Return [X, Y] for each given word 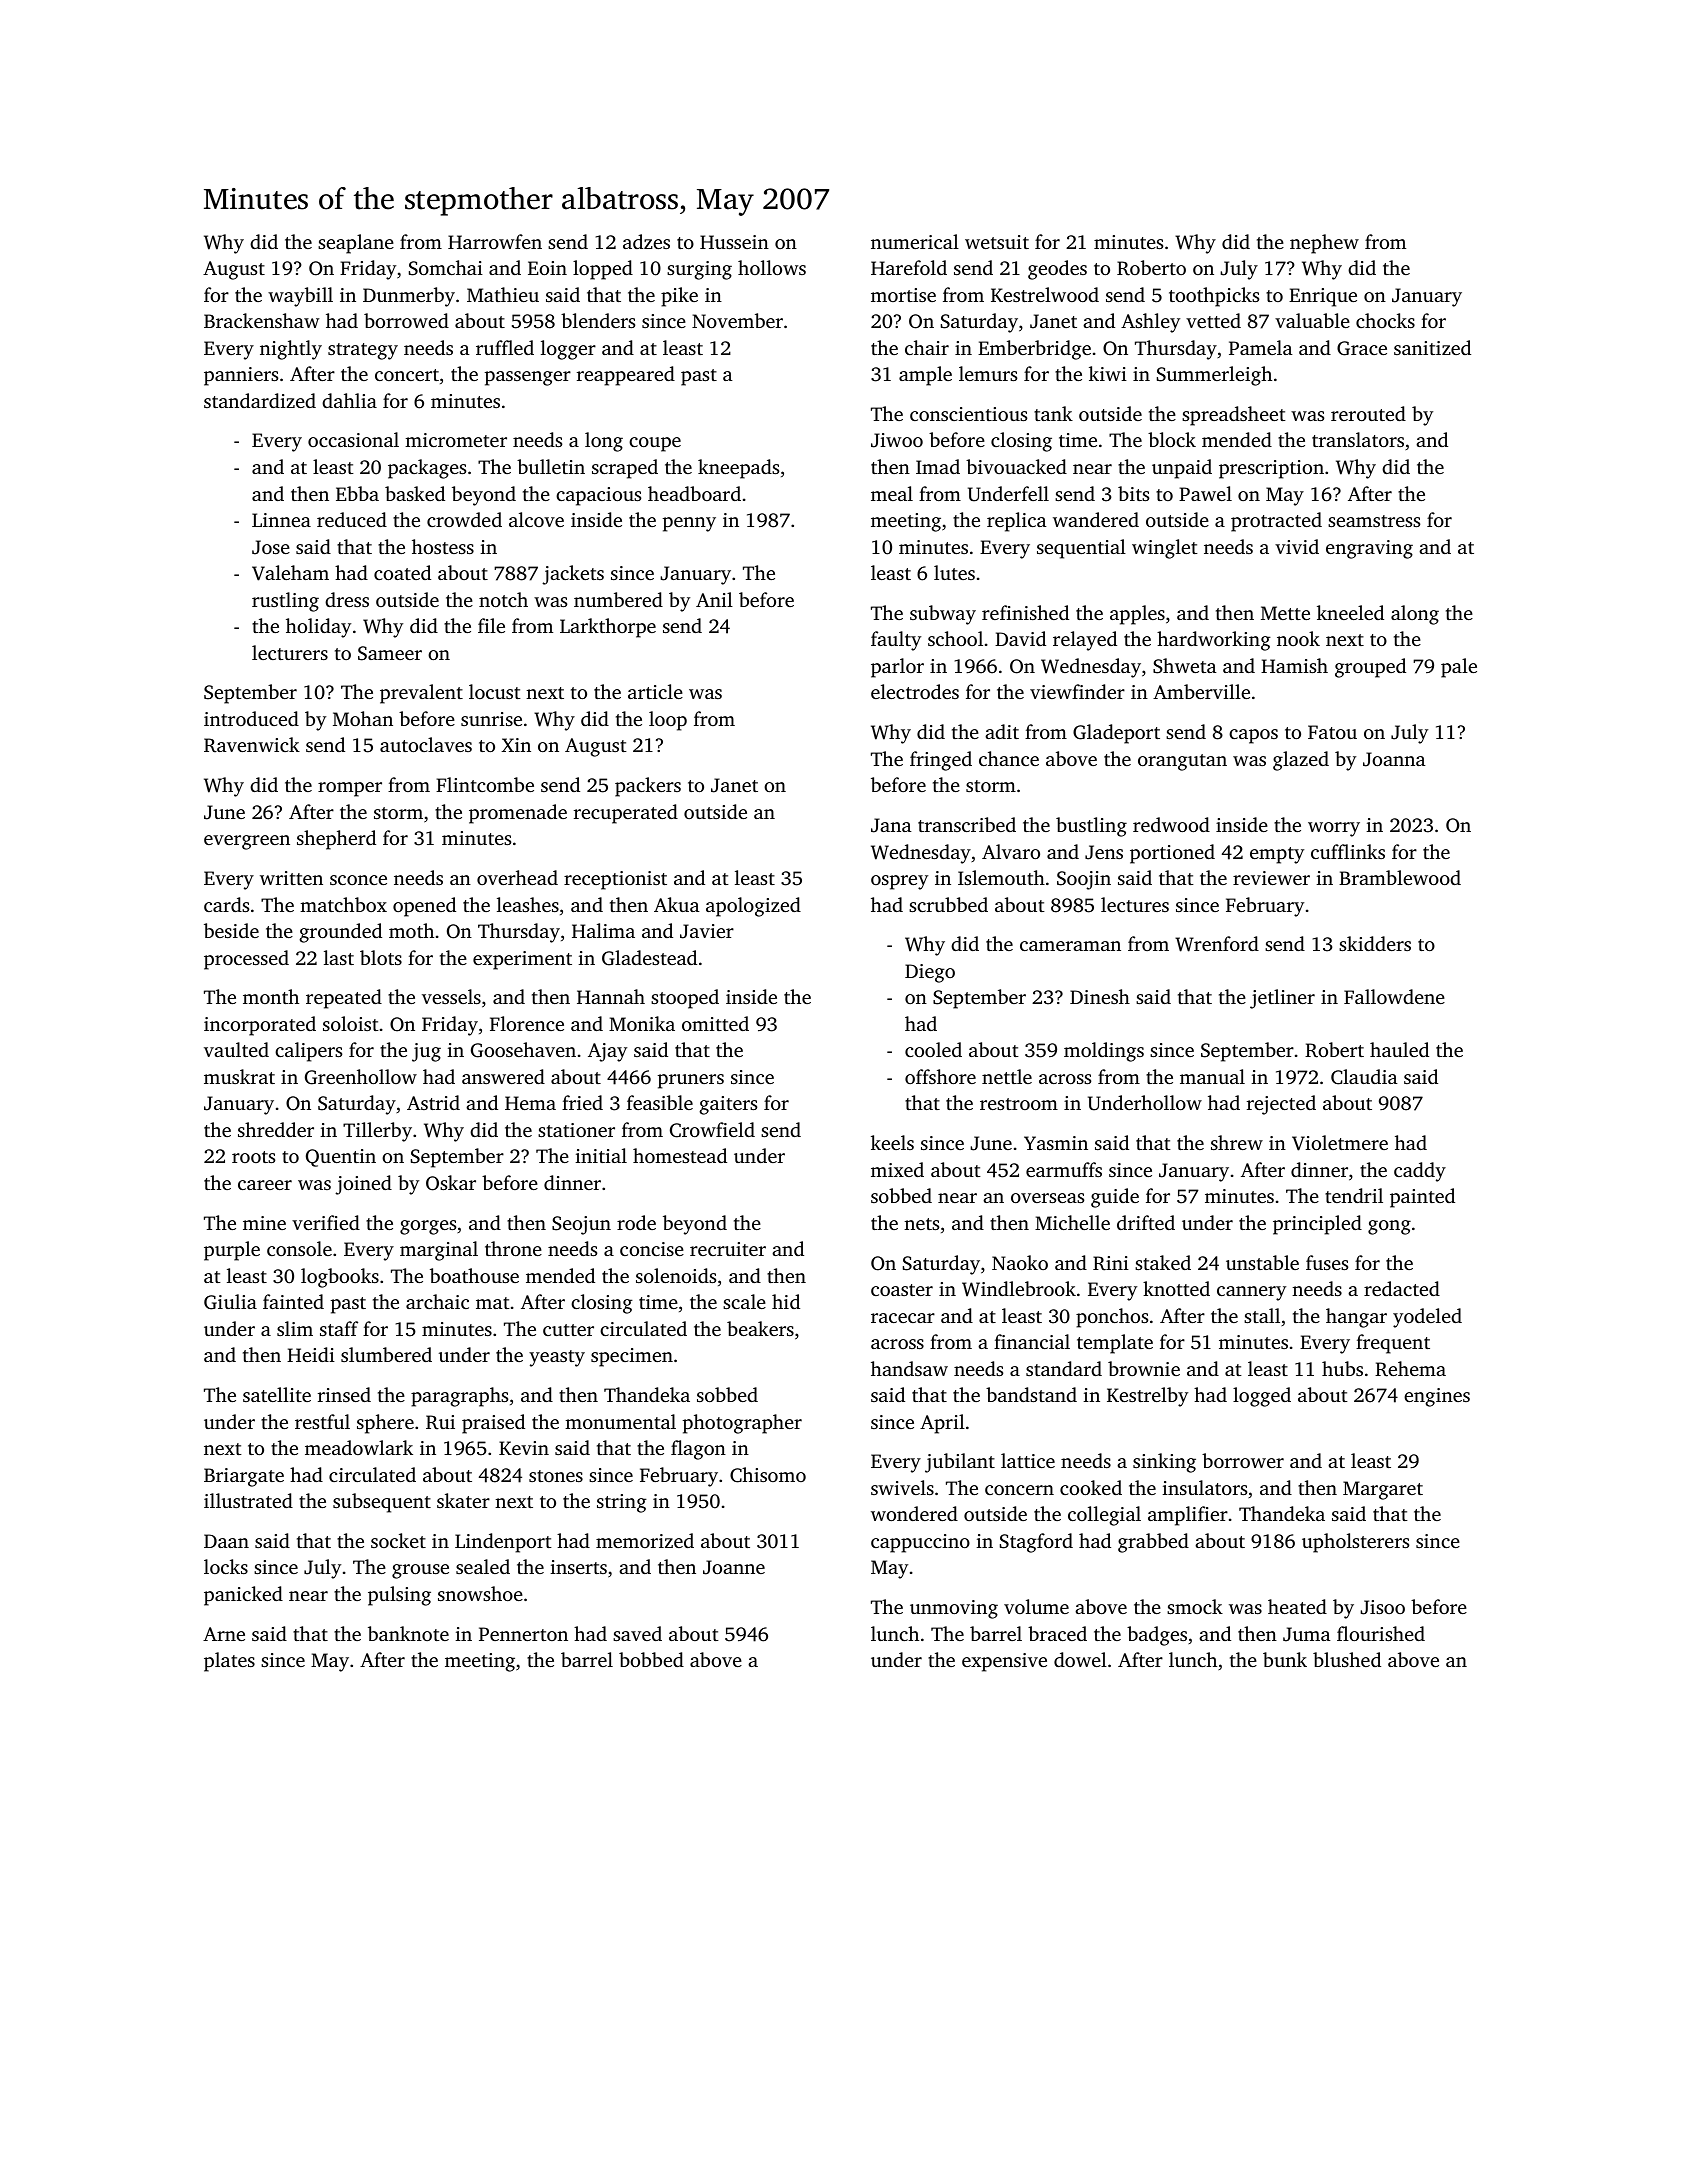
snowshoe [480, 1593]
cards [226, 904]
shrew [1237, 1142]
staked [1163, 1262]
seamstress [1374, 521]
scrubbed [948, 904]
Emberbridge [1034, 350]
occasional [353, 439]
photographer [742, 1424]
